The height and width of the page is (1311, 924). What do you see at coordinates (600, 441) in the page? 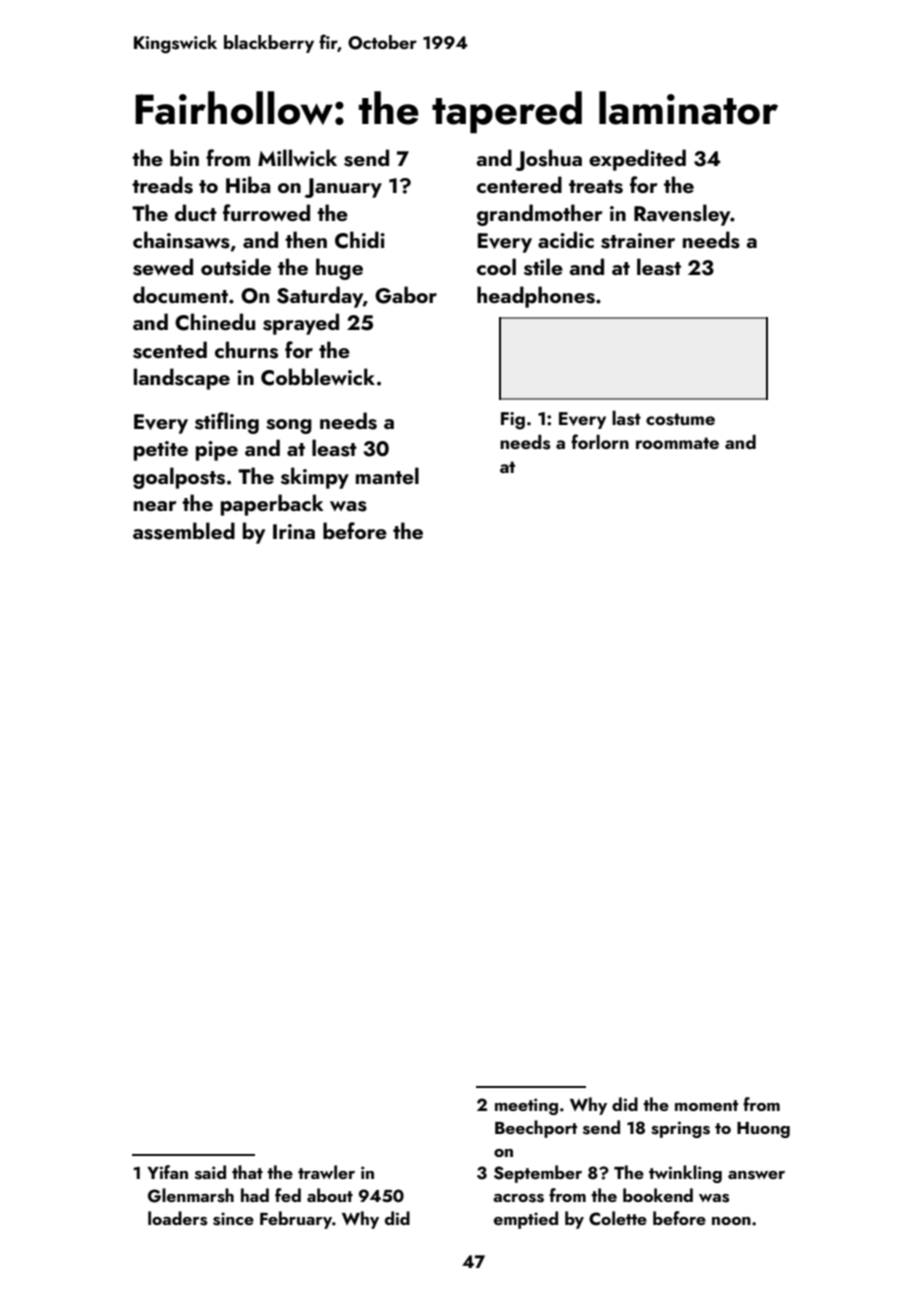
I see `forlorn` at bounding box center [600, 441].
